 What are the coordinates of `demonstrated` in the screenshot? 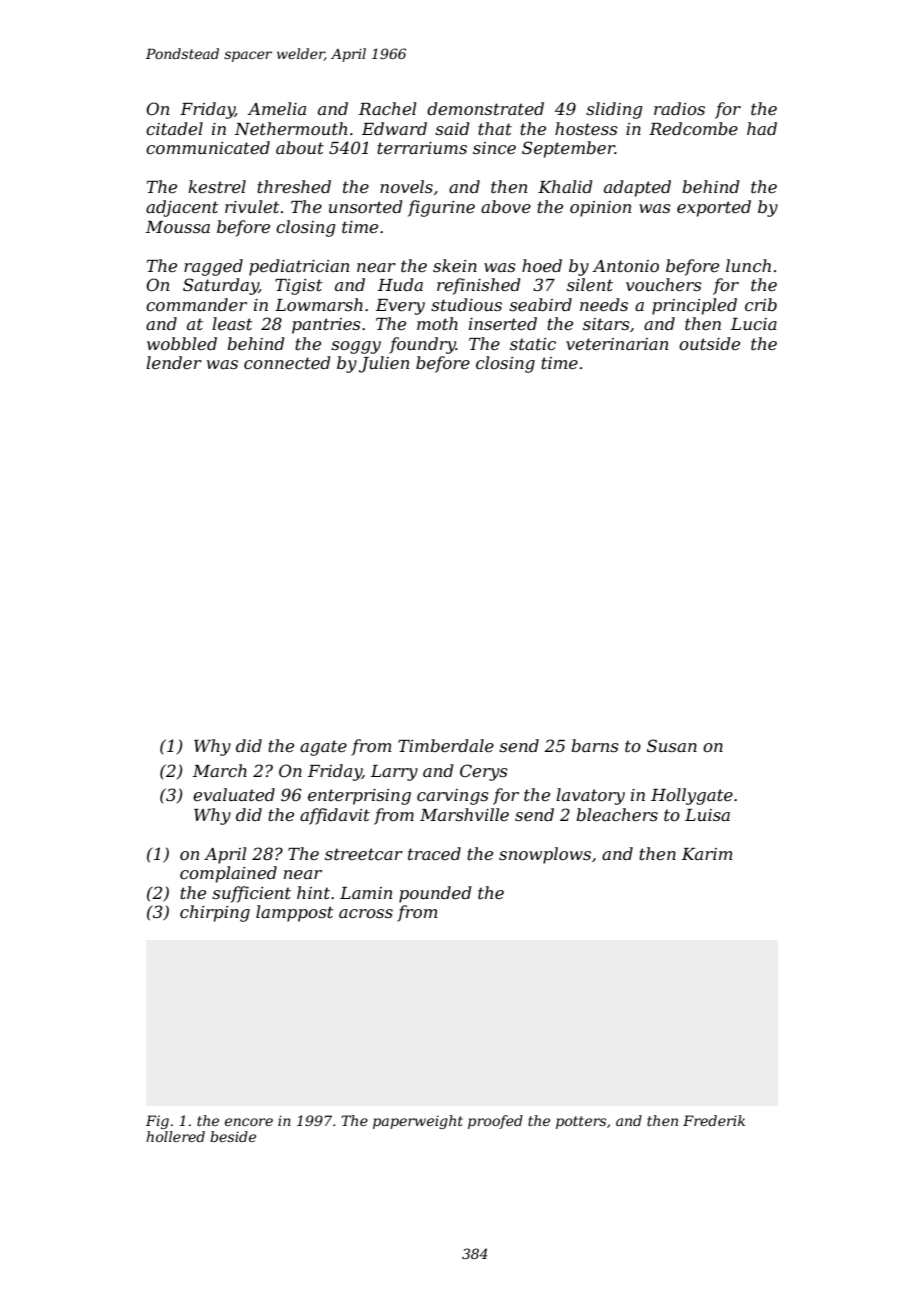 It's located at (485, 108).
